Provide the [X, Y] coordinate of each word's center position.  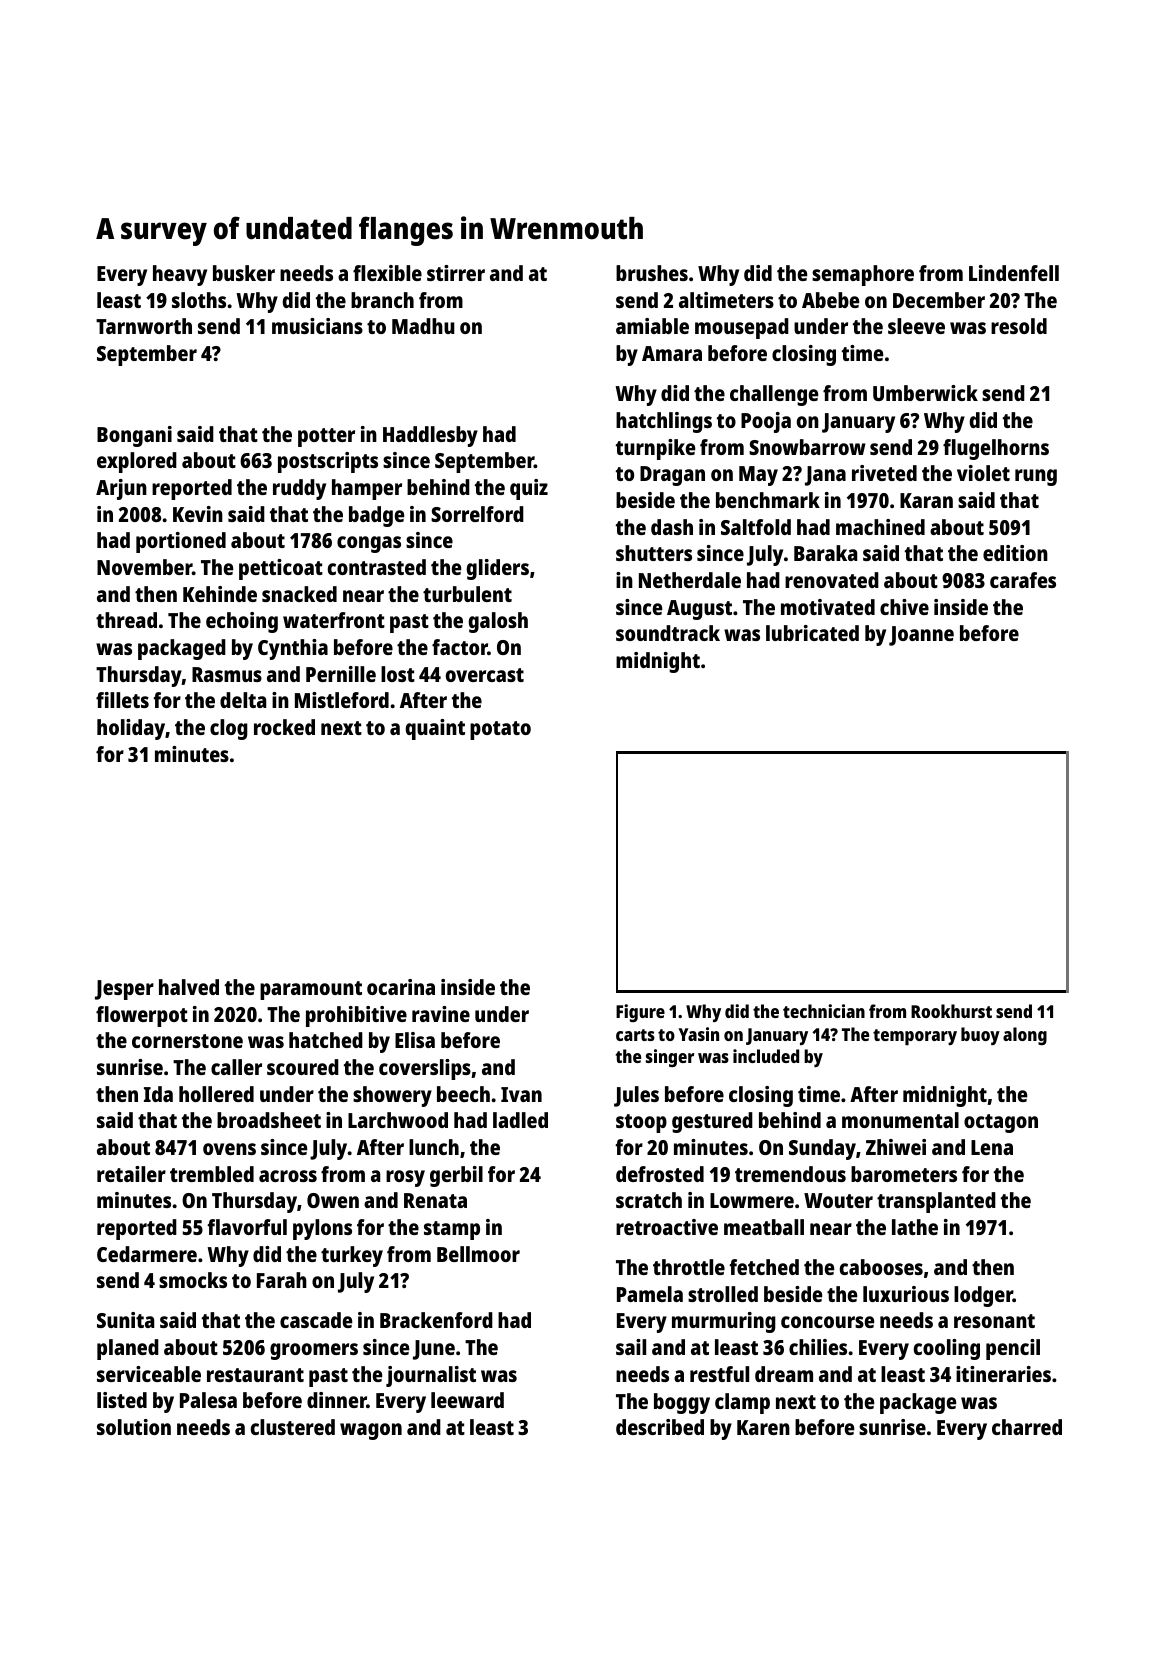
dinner [337, 1400]
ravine [441, 1014]
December [939, 300]
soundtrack [668, 633]
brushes [652, 273]
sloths [199, 300]
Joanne [921, 636]
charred [1027, 1427]
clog [229, 729]
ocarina [401, 987]
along [1025, 1036]
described [660, 1427]
